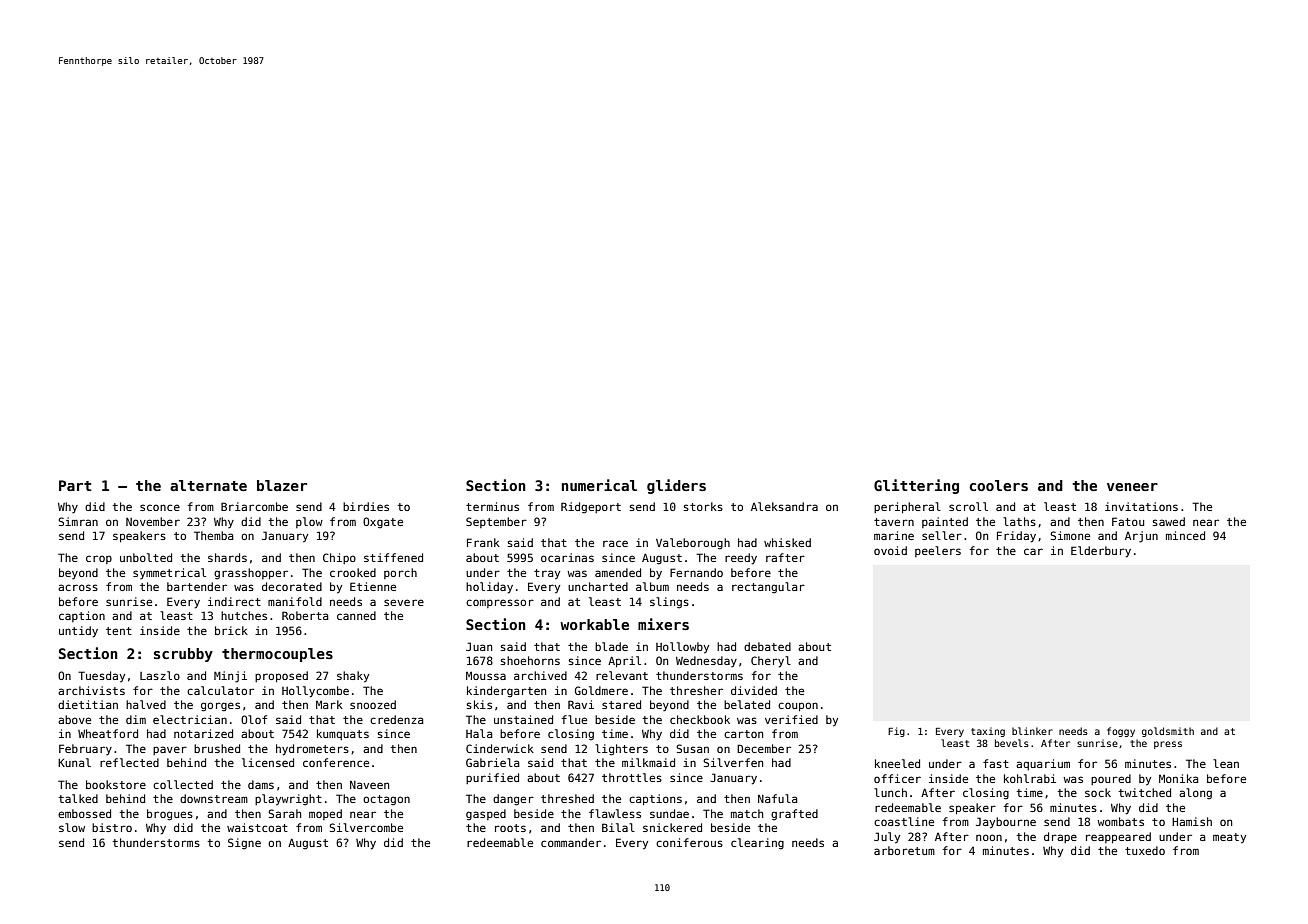 This screenshot has height=924, width=1308. I want to click on bistro, so click(112, 827).
